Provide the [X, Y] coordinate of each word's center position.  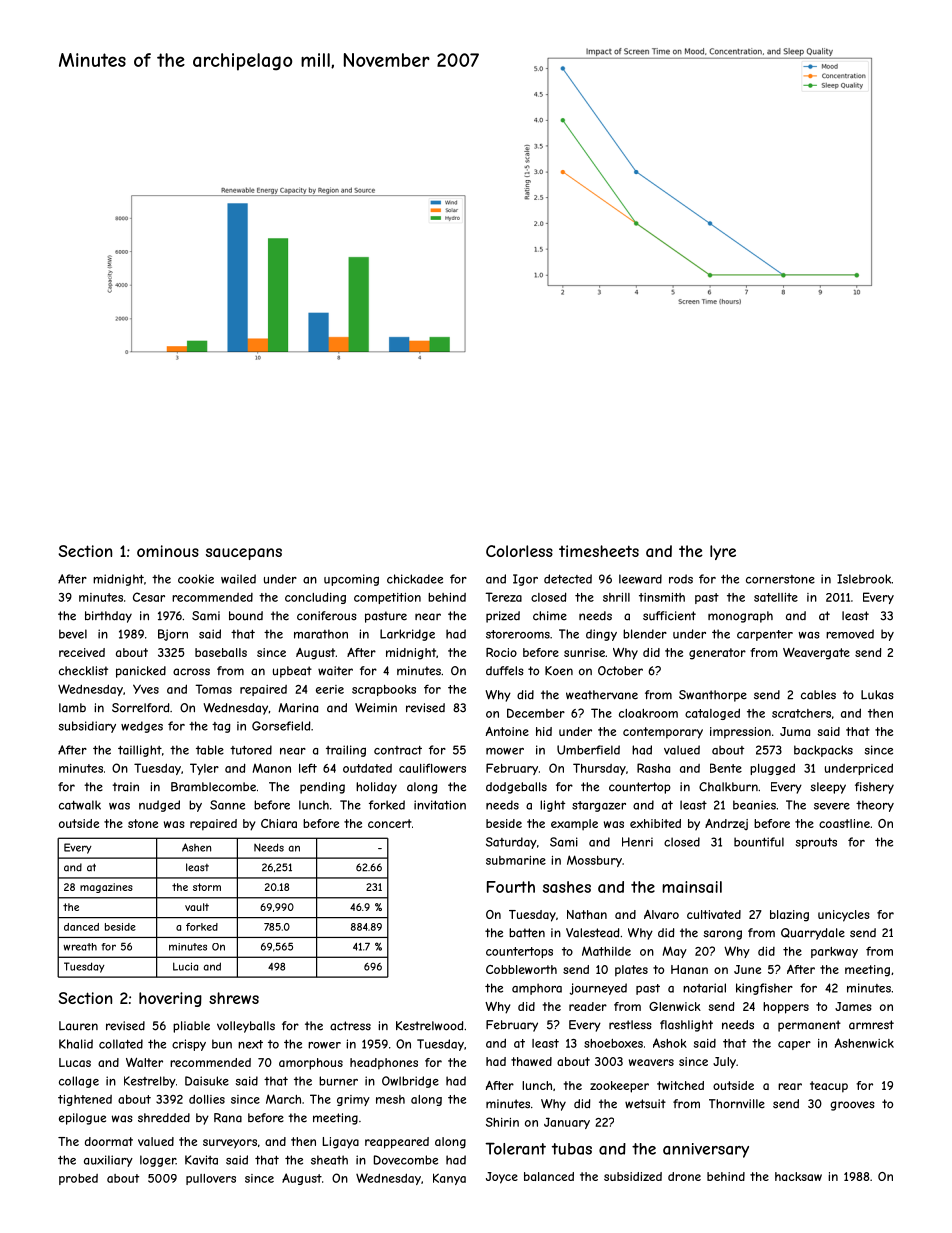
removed [850, 634]
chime [550, 616]
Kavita [201, 1160]
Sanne [227, 805]
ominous [168, 551]
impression [740, 733]
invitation [440, 805]
